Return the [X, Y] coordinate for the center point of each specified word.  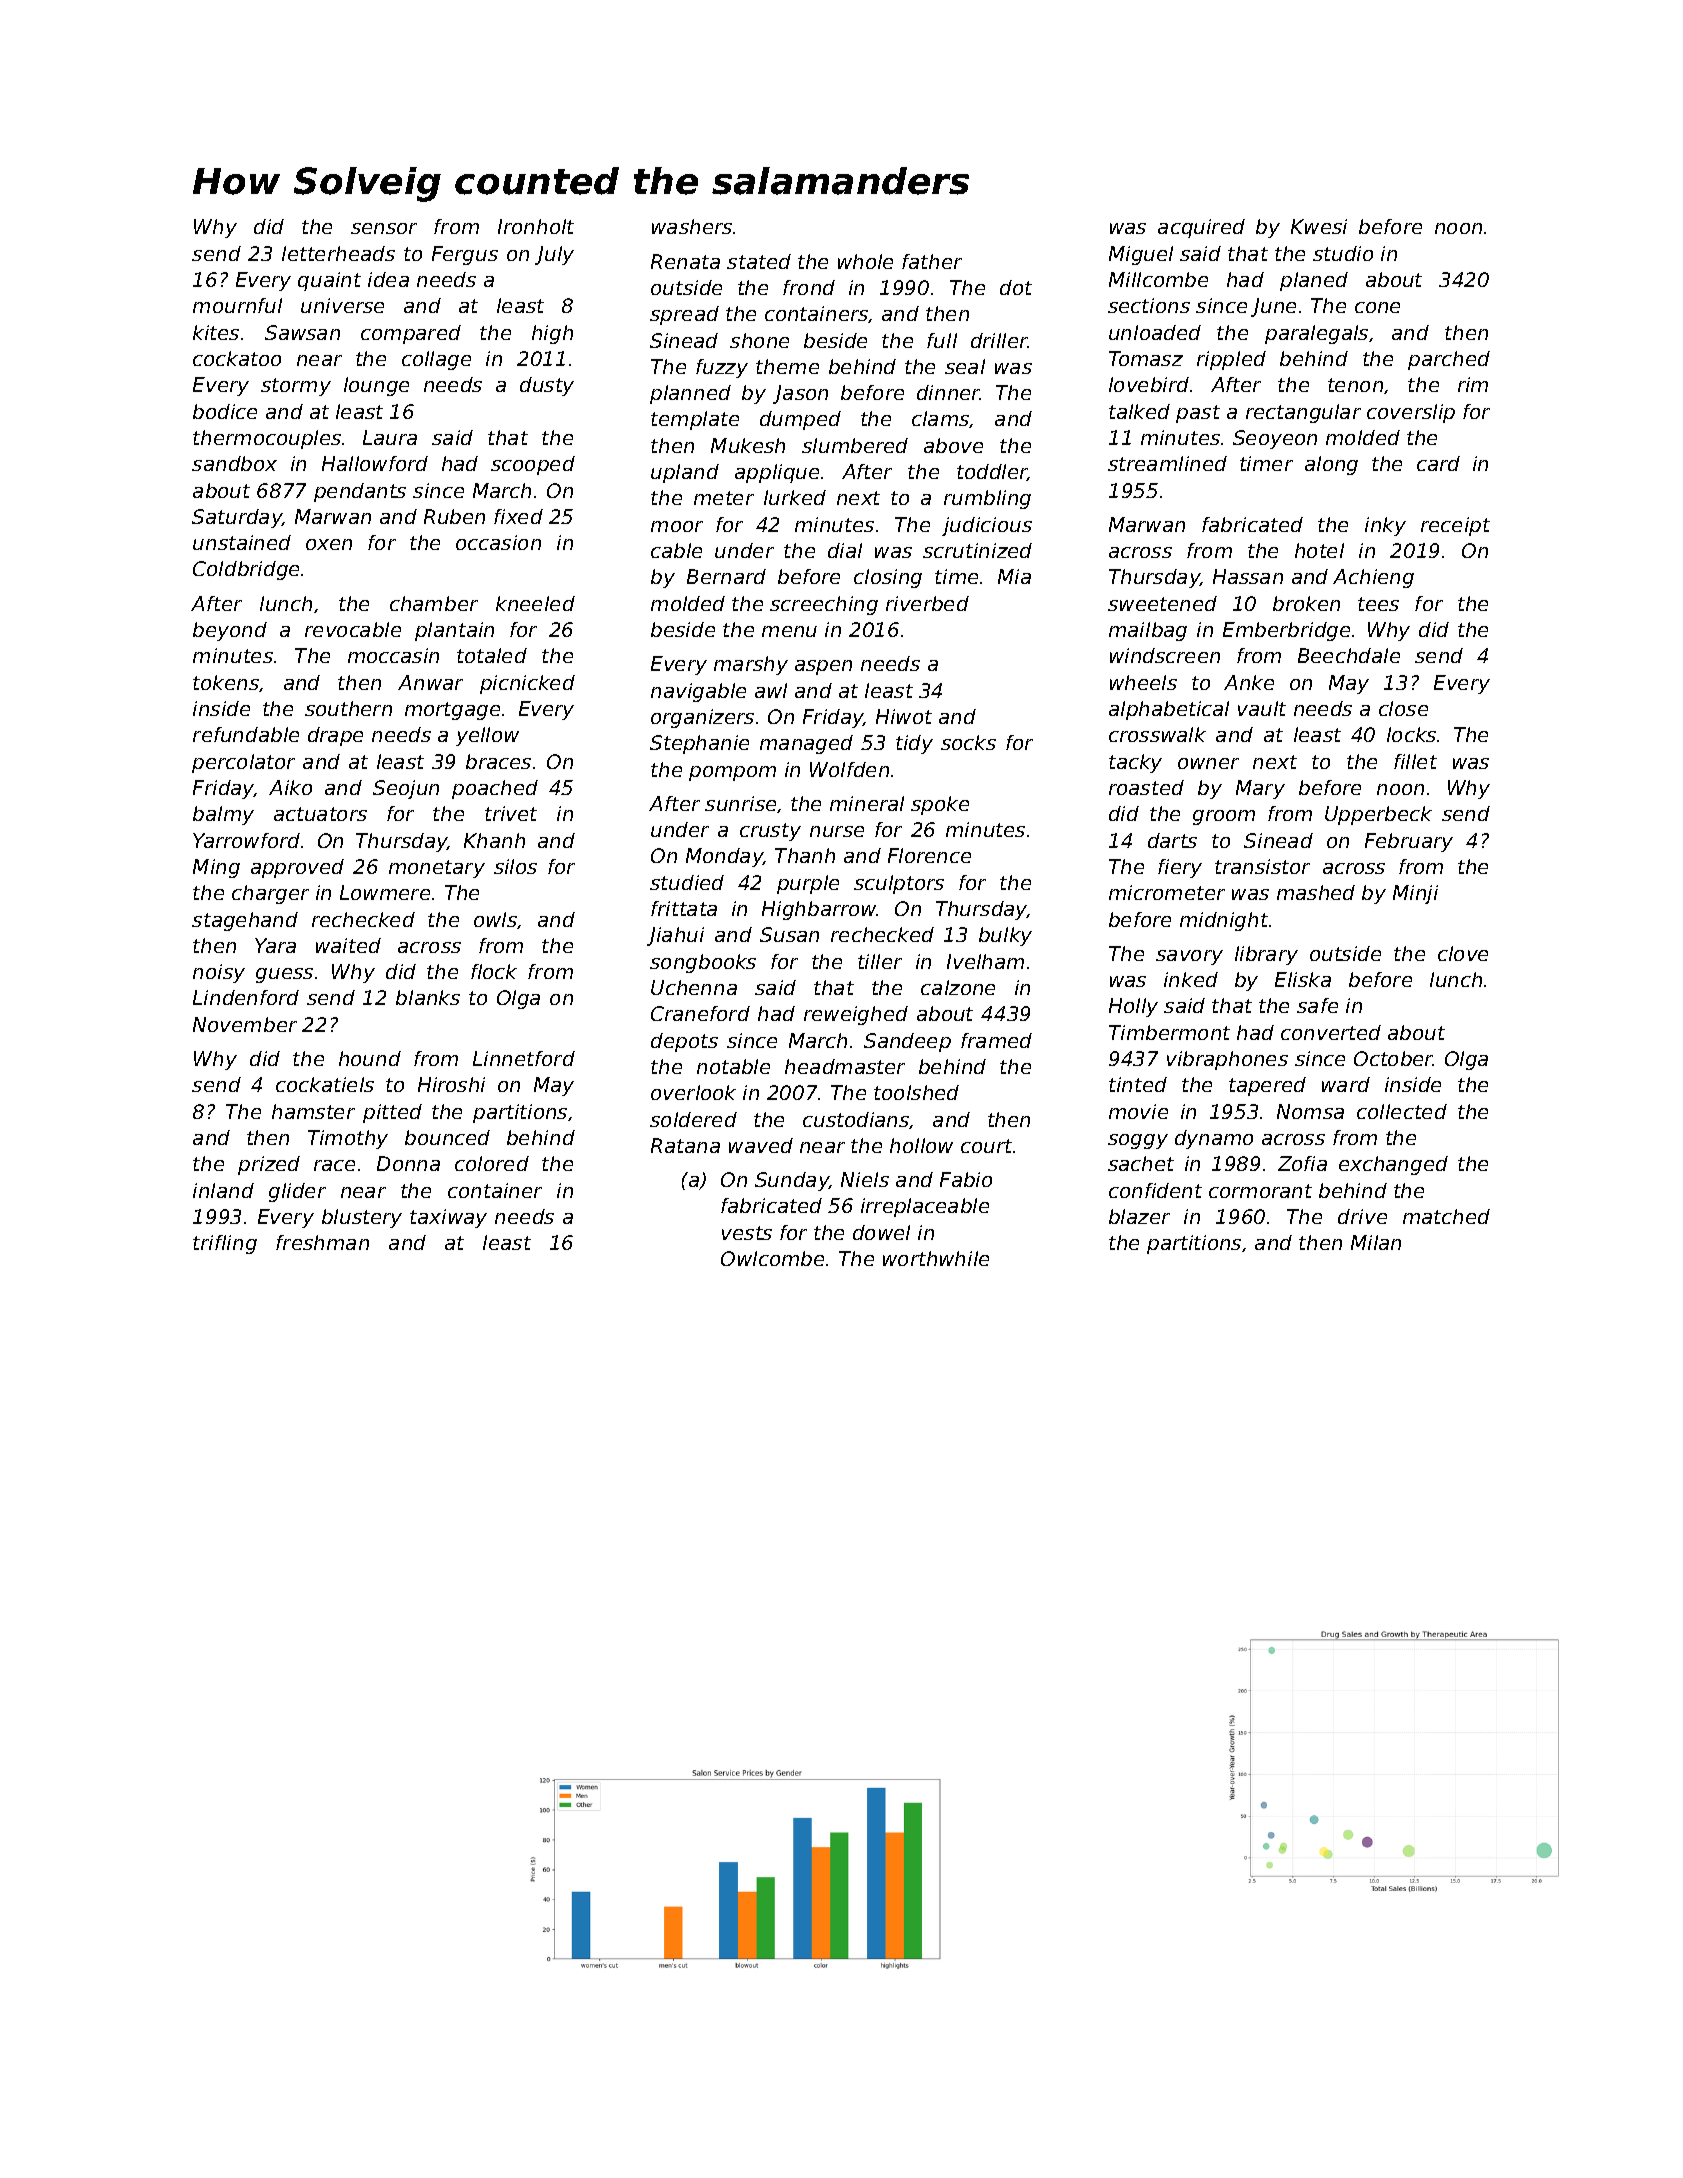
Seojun [406, 789]
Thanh [805, 855]
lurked [795, 497]
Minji [1415, 894]
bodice [225, 411]
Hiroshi [451, 1084]
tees [1378, 604]
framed [996, 1040]
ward [1346, 1084]
